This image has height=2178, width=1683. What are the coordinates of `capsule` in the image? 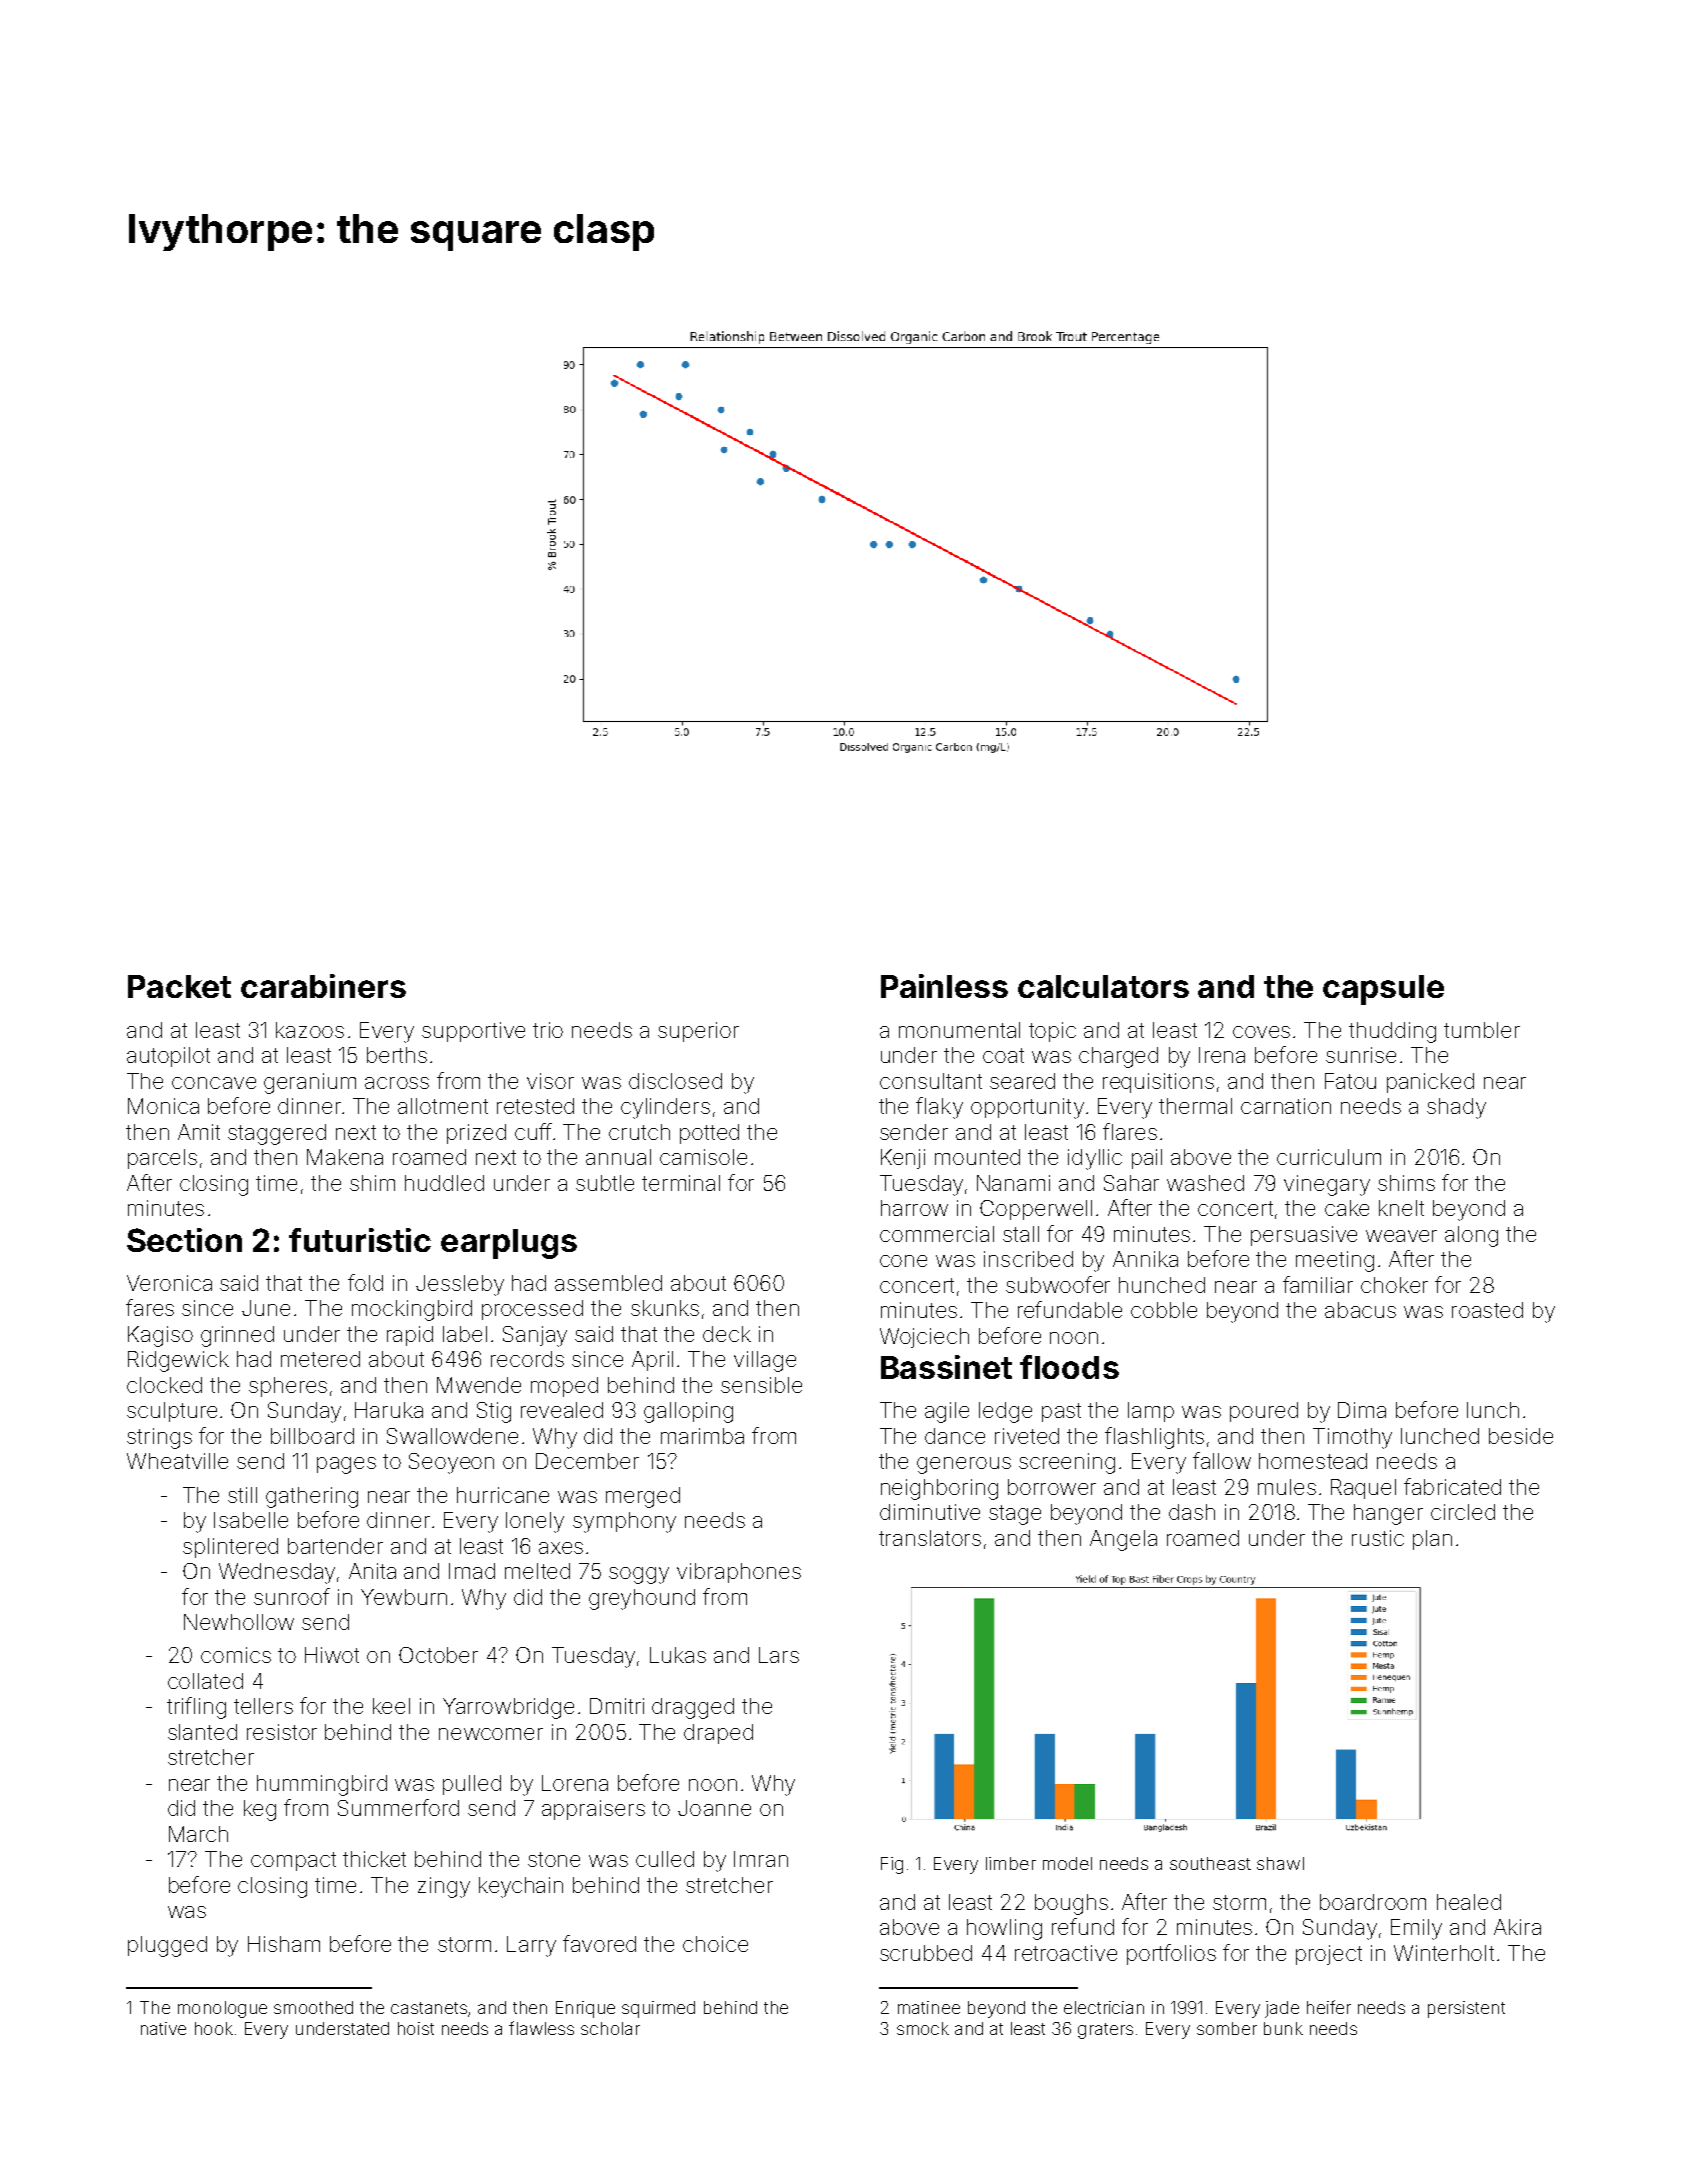 It's located at (1383, 990).
